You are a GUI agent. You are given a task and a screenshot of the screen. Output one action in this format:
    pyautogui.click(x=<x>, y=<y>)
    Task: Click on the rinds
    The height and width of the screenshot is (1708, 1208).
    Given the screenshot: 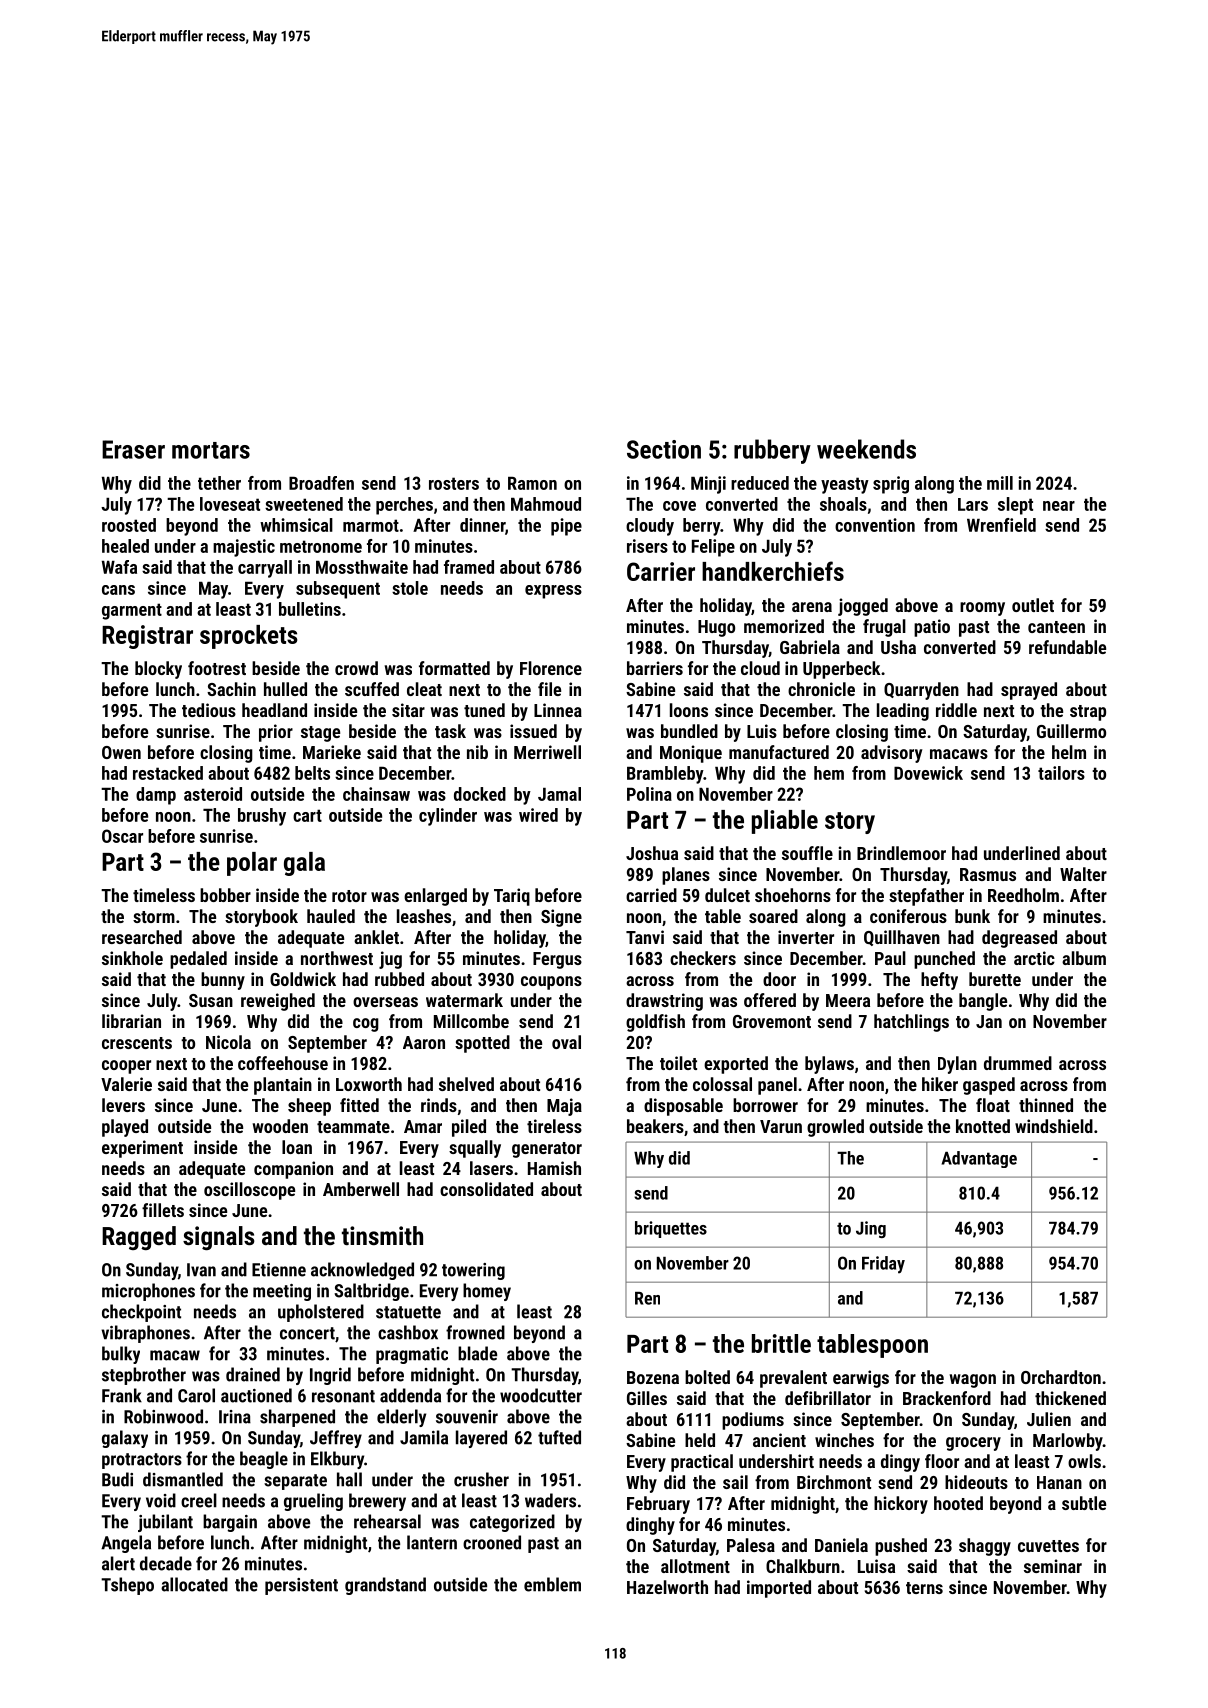 What is the action you would take?
    pyautogui.click(x=439, y=1105)
